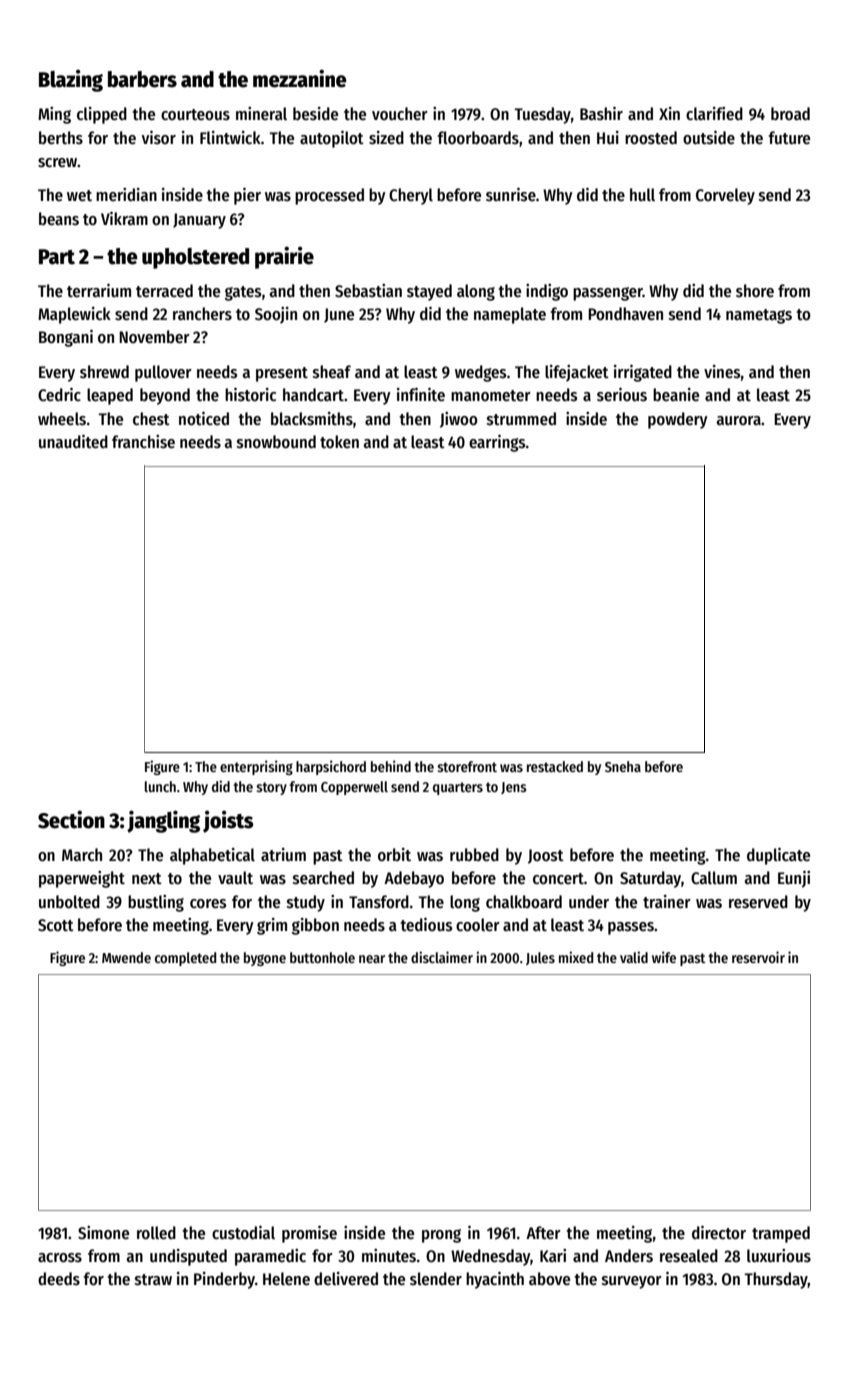  I want to click on orbit, so click(394, 855).
